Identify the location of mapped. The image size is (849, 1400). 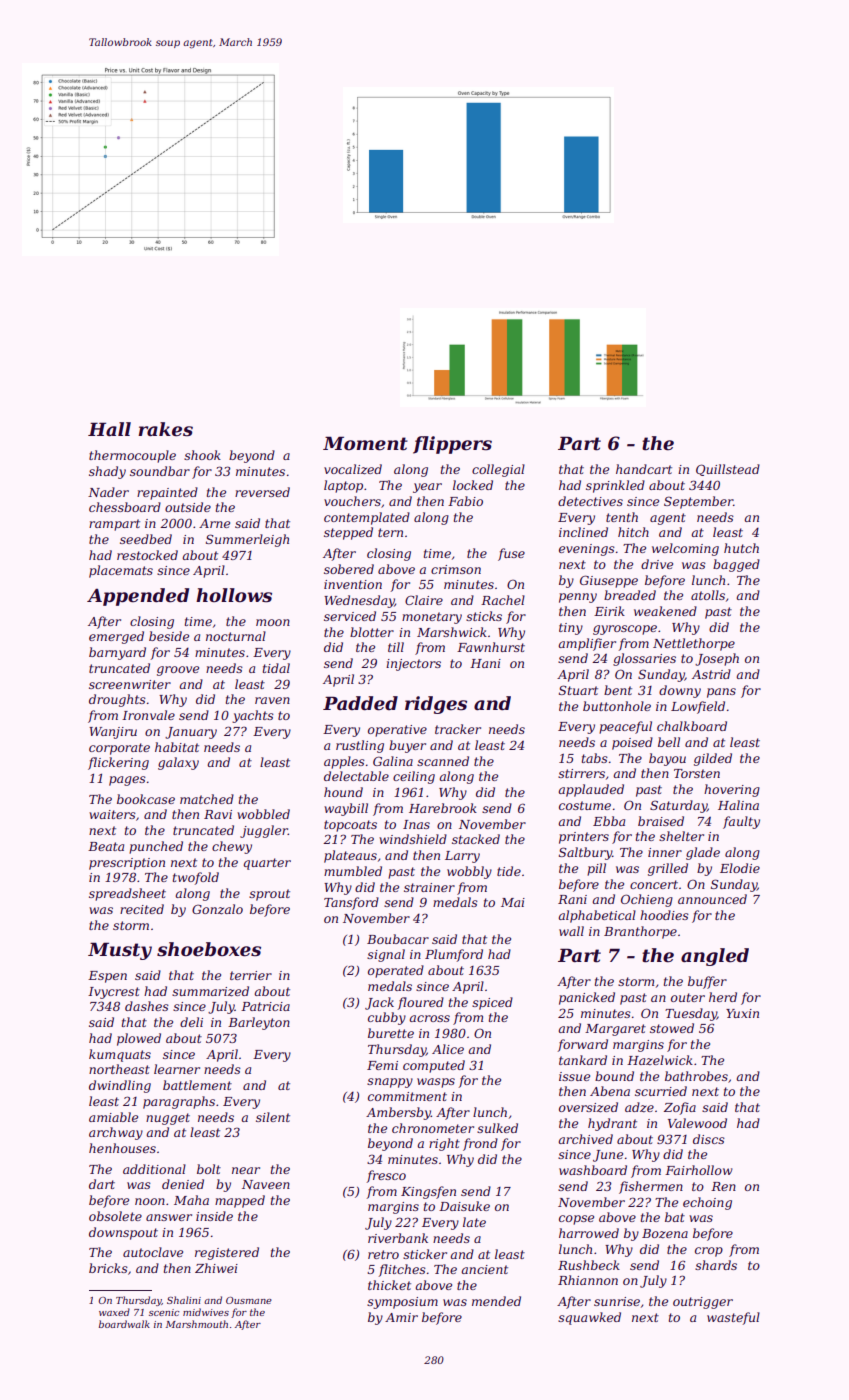
(240, 1201).
